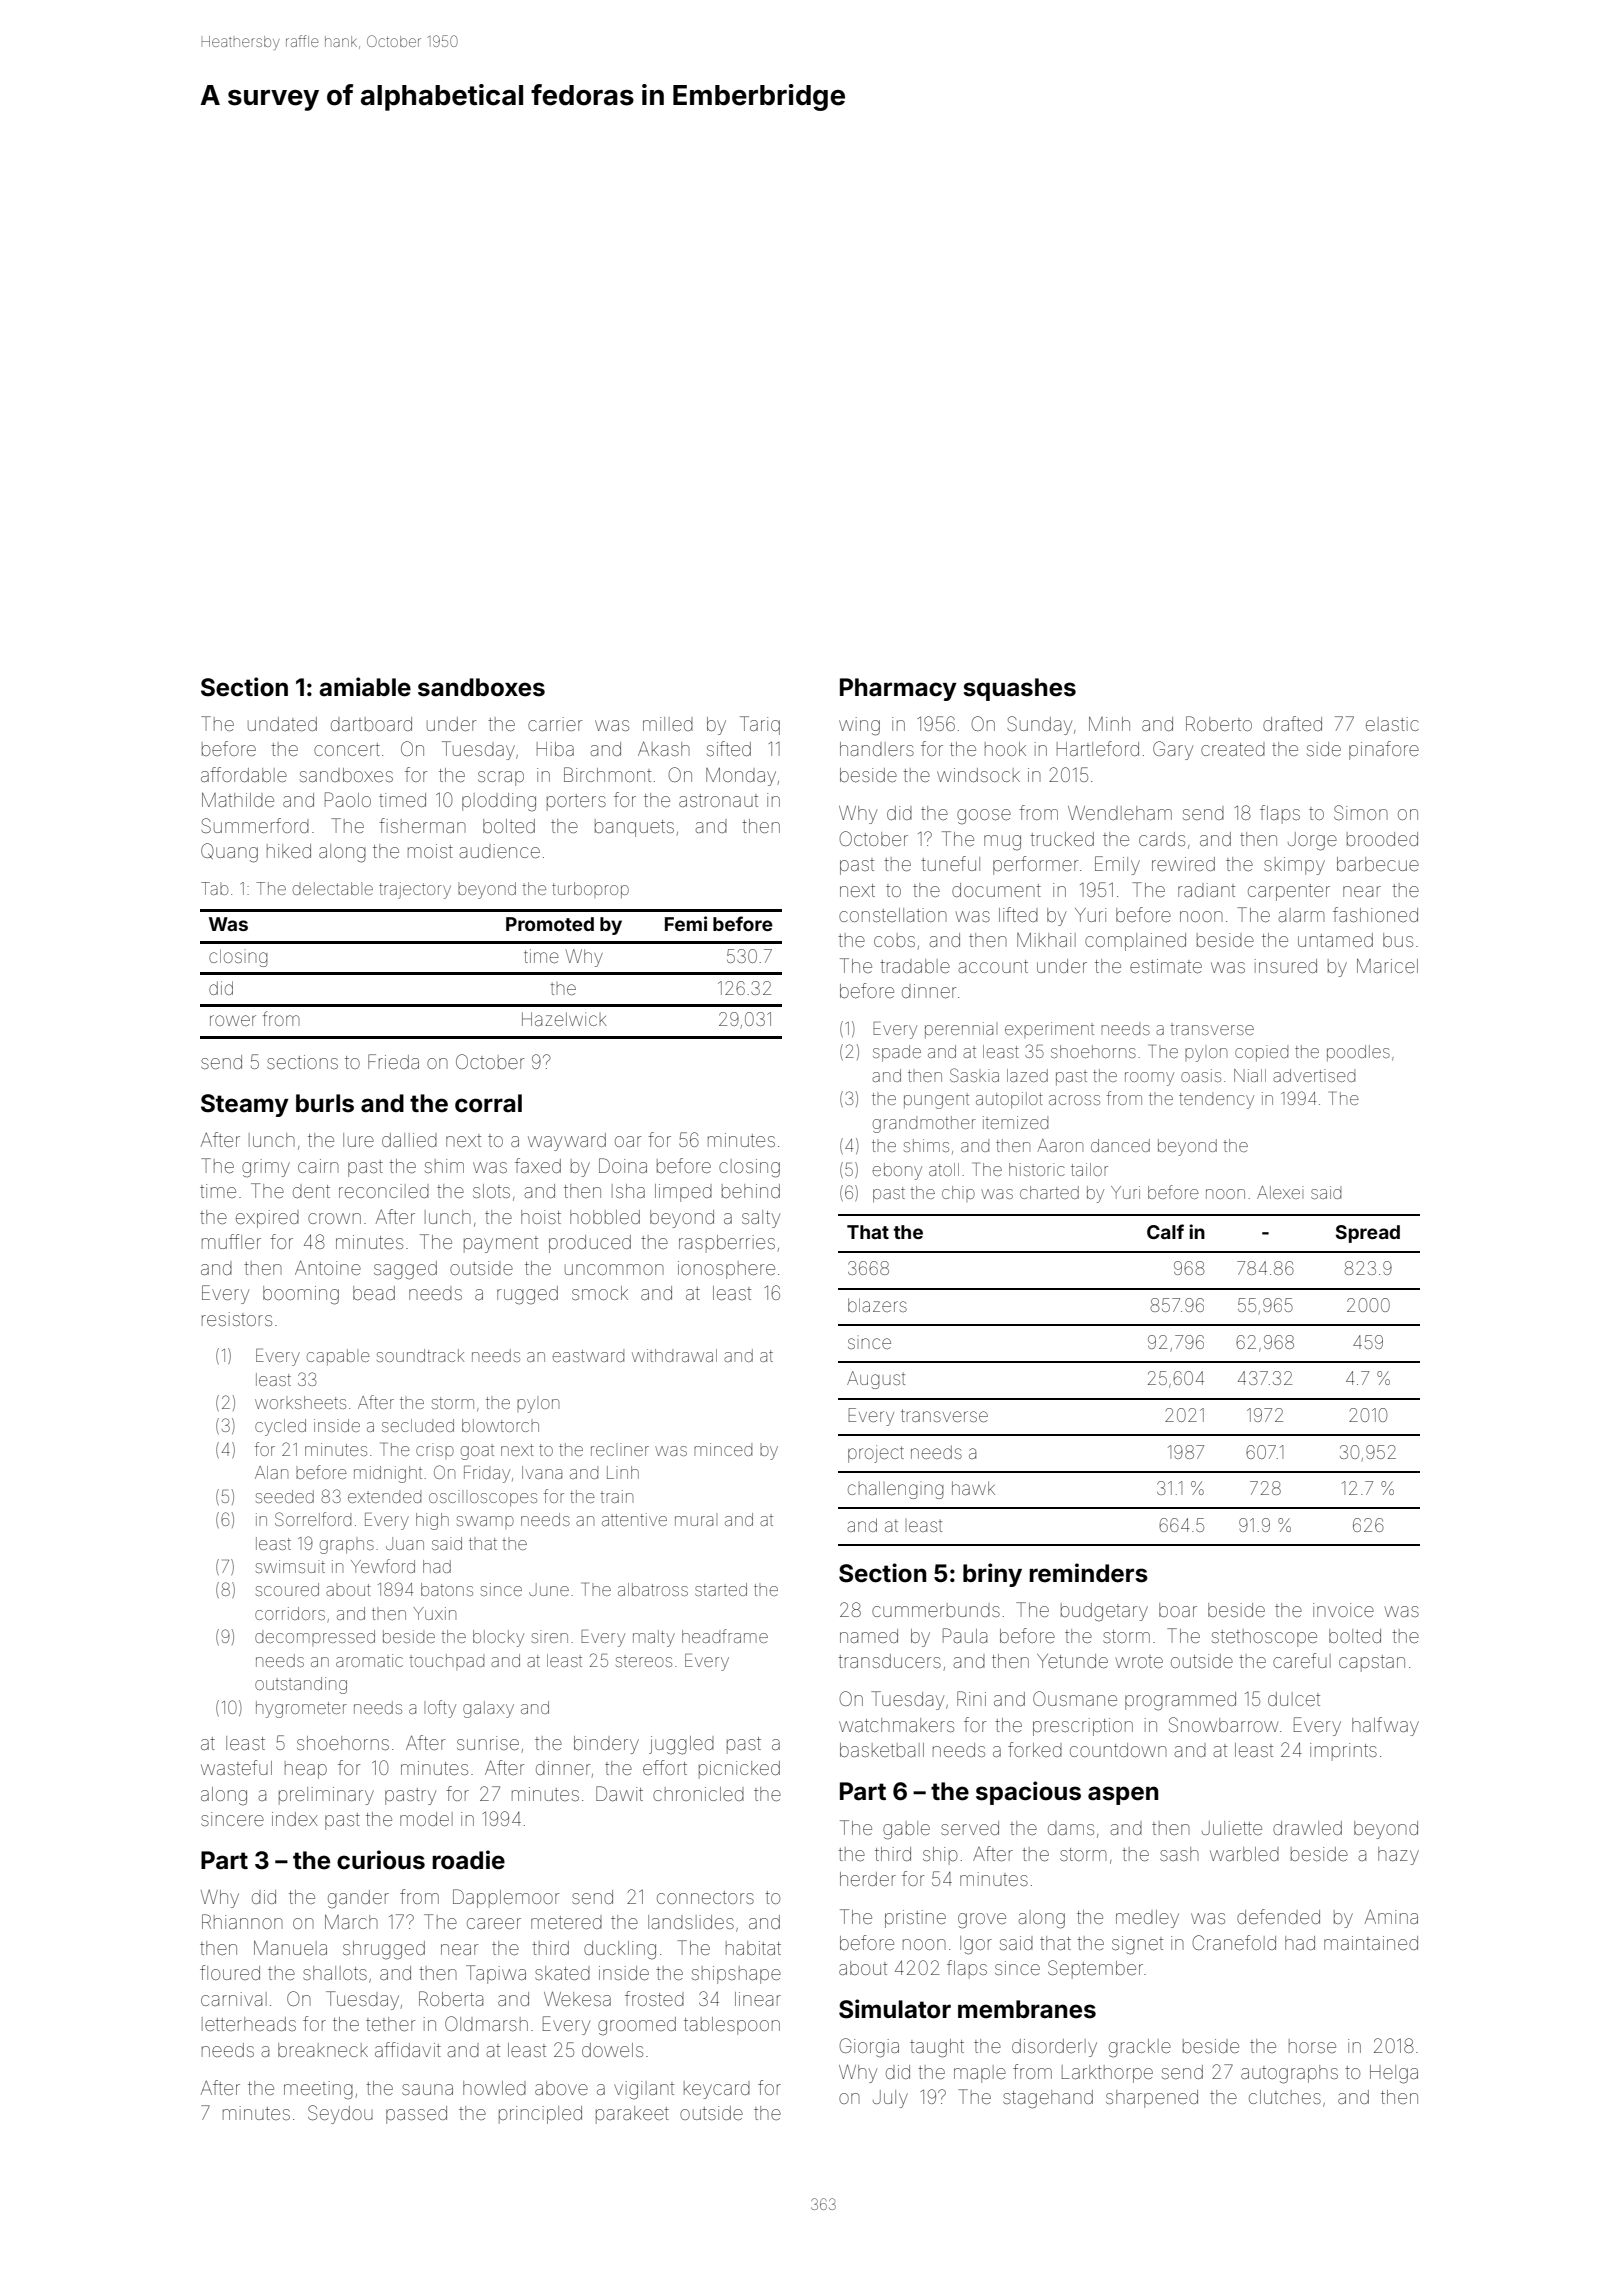 This image has height=2292, width=1620. I want to click on floured, so click(230, 1972).
